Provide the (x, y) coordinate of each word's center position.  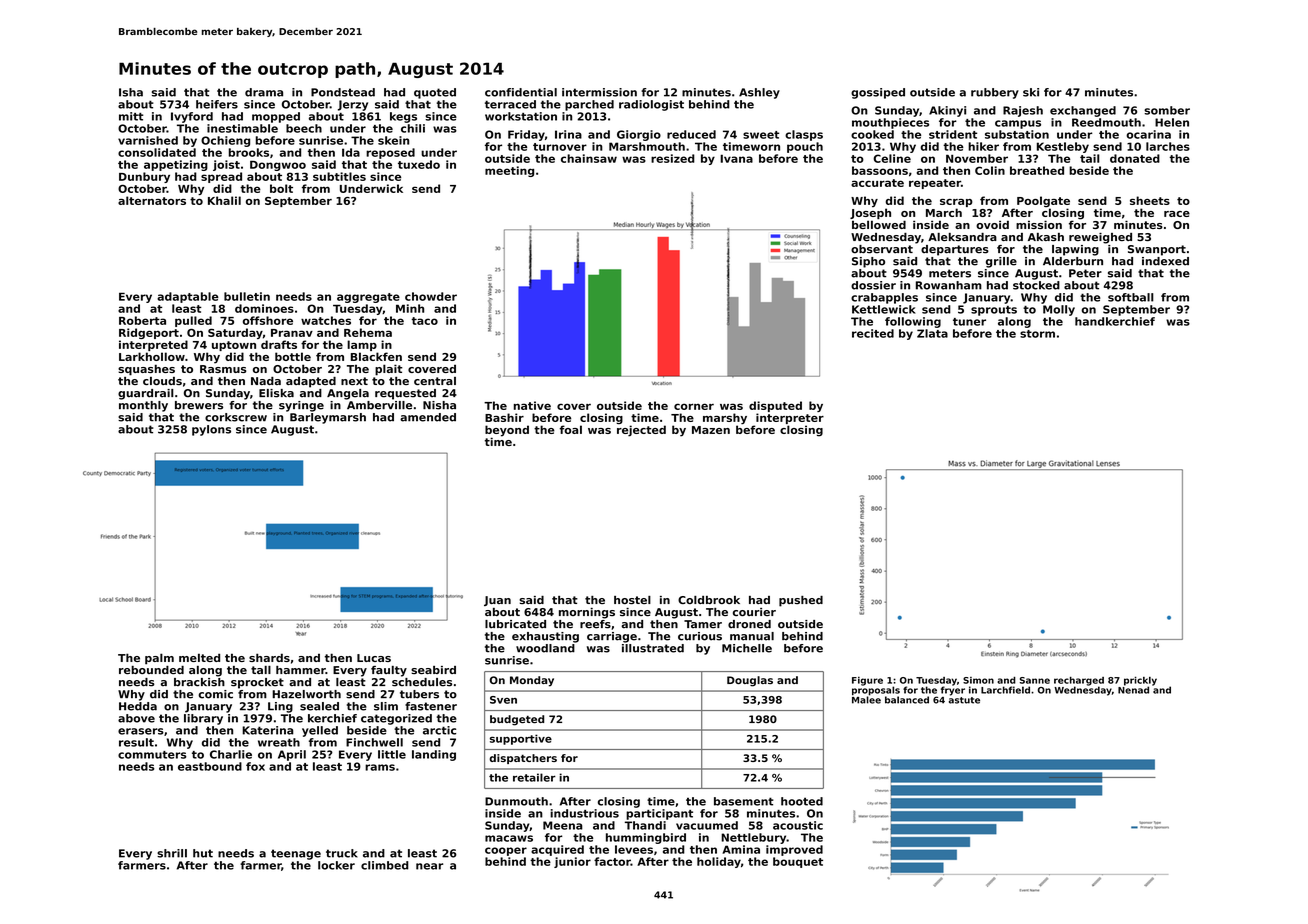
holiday (719, 862)
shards (269, 657)
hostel (632, 600)
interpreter (790, 418)
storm (1037, 334)
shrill (172, 853)
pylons (211, 430)
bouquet (798, 862)
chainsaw (589, 158)
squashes (146, 370)
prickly (1140, 681)
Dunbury (144, 177)
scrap (956, 203)
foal (571, 429)
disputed (775, 406)
